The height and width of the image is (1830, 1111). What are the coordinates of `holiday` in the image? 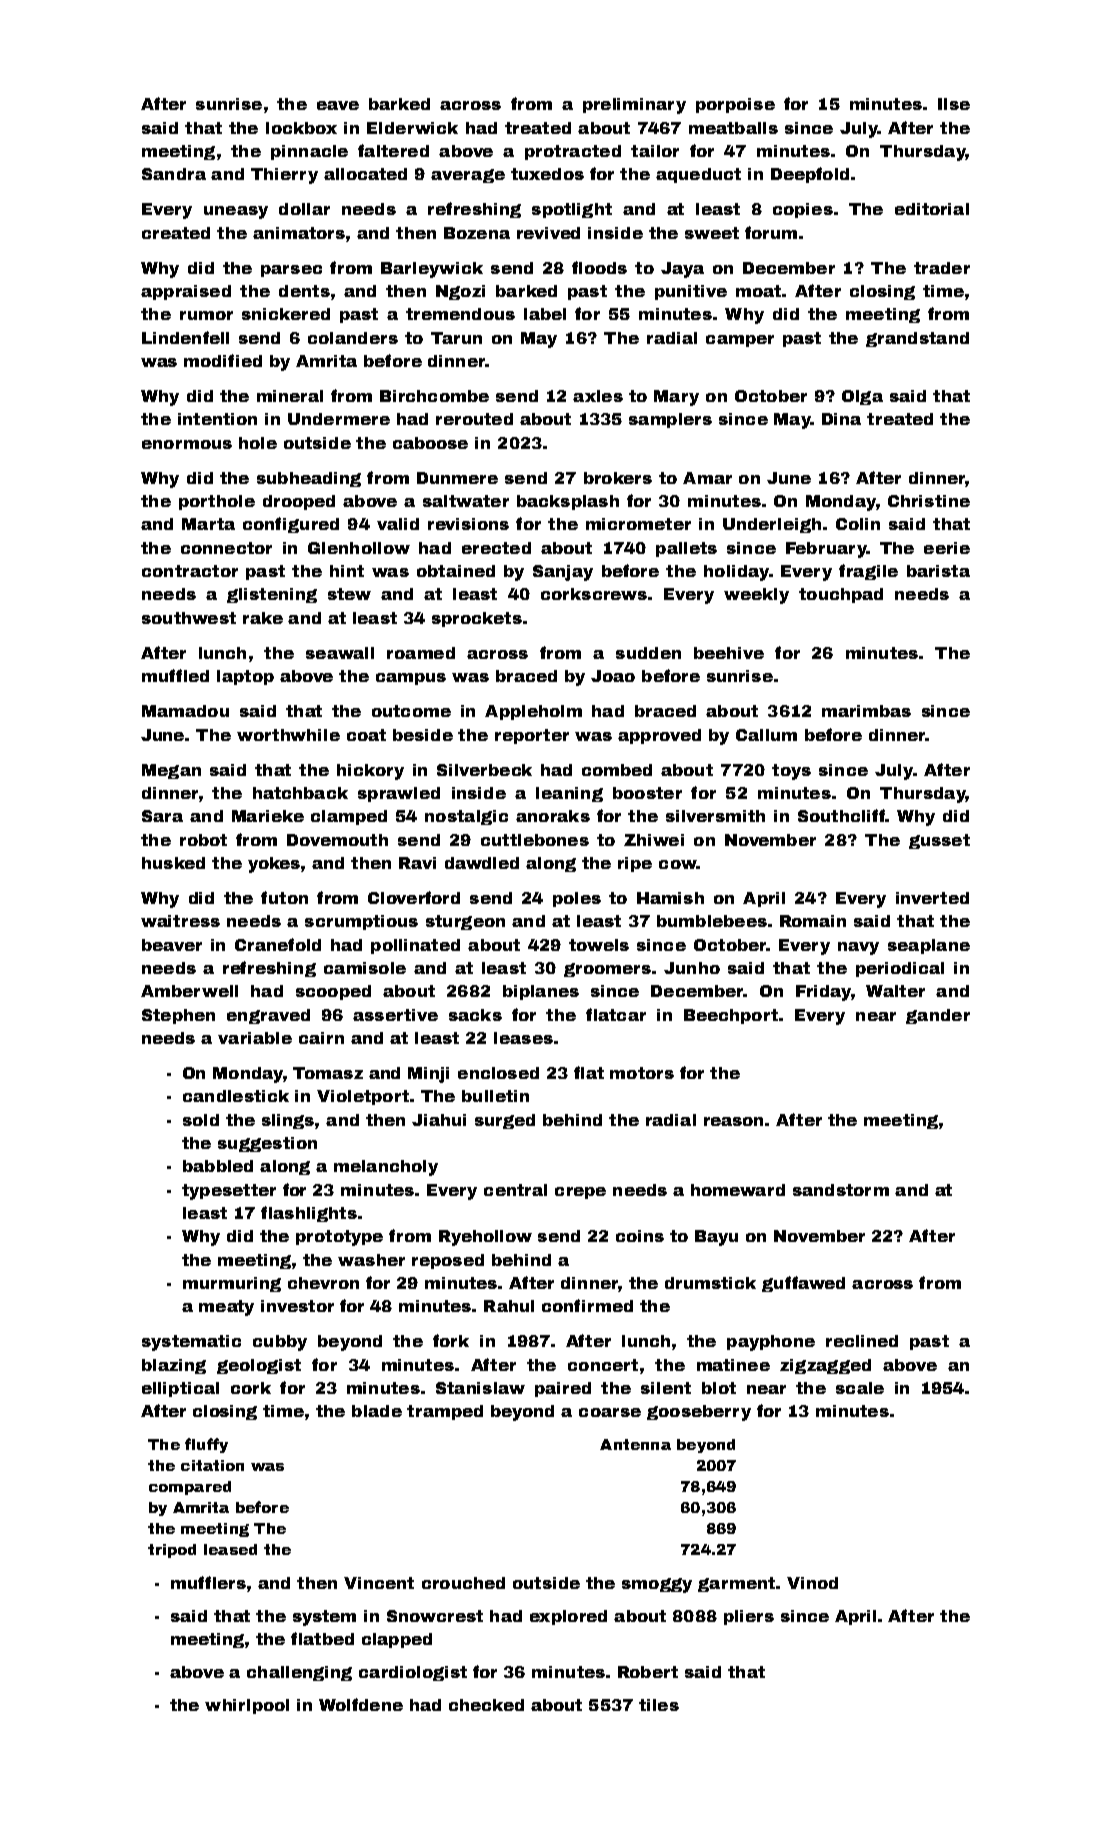 It's located at (736, 573).
